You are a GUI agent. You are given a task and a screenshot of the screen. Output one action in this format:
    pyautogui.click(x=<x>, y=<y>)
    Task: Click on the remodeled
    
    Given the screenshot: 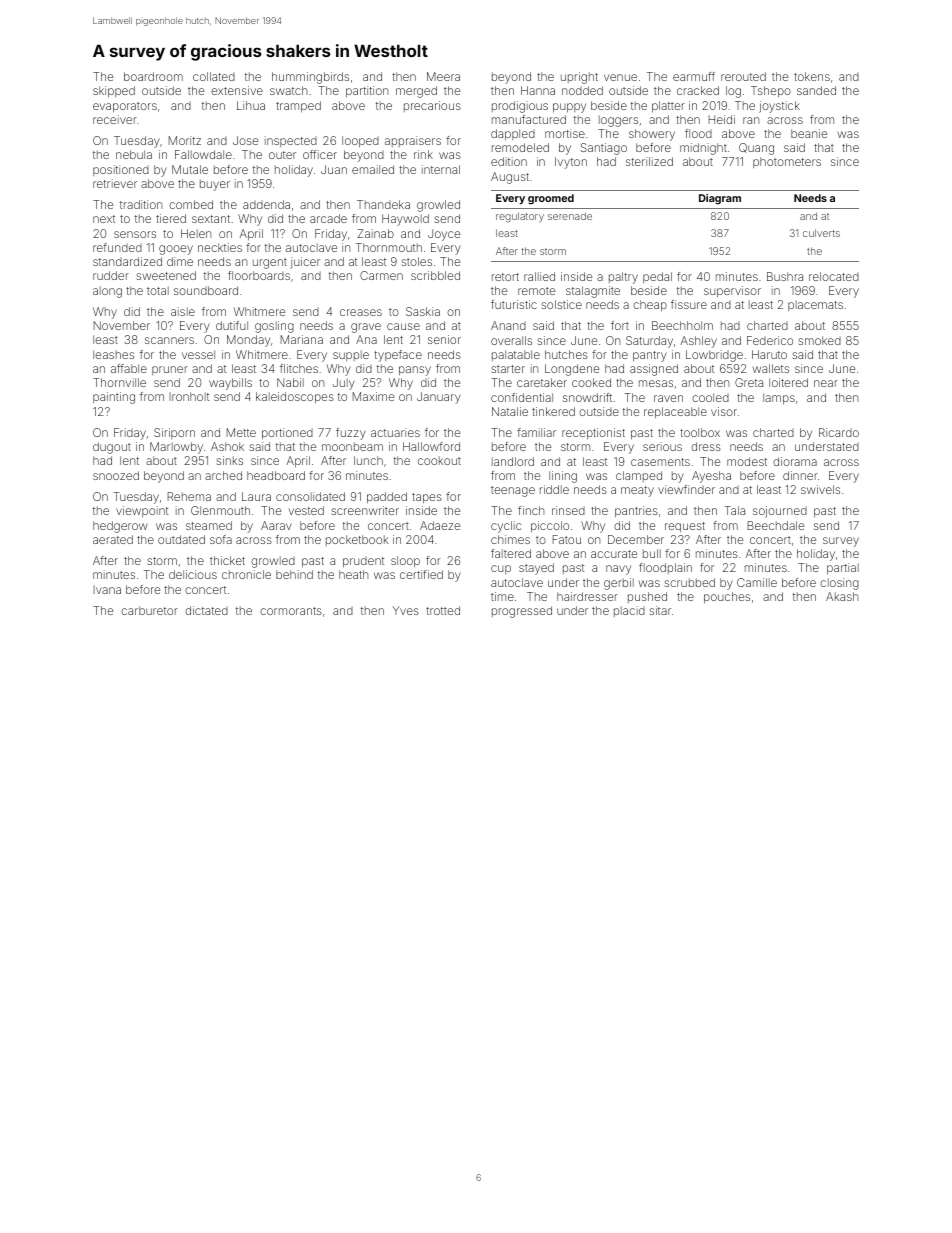 What is the action you would take?
    pyautogui.click(x=520, y=147)
